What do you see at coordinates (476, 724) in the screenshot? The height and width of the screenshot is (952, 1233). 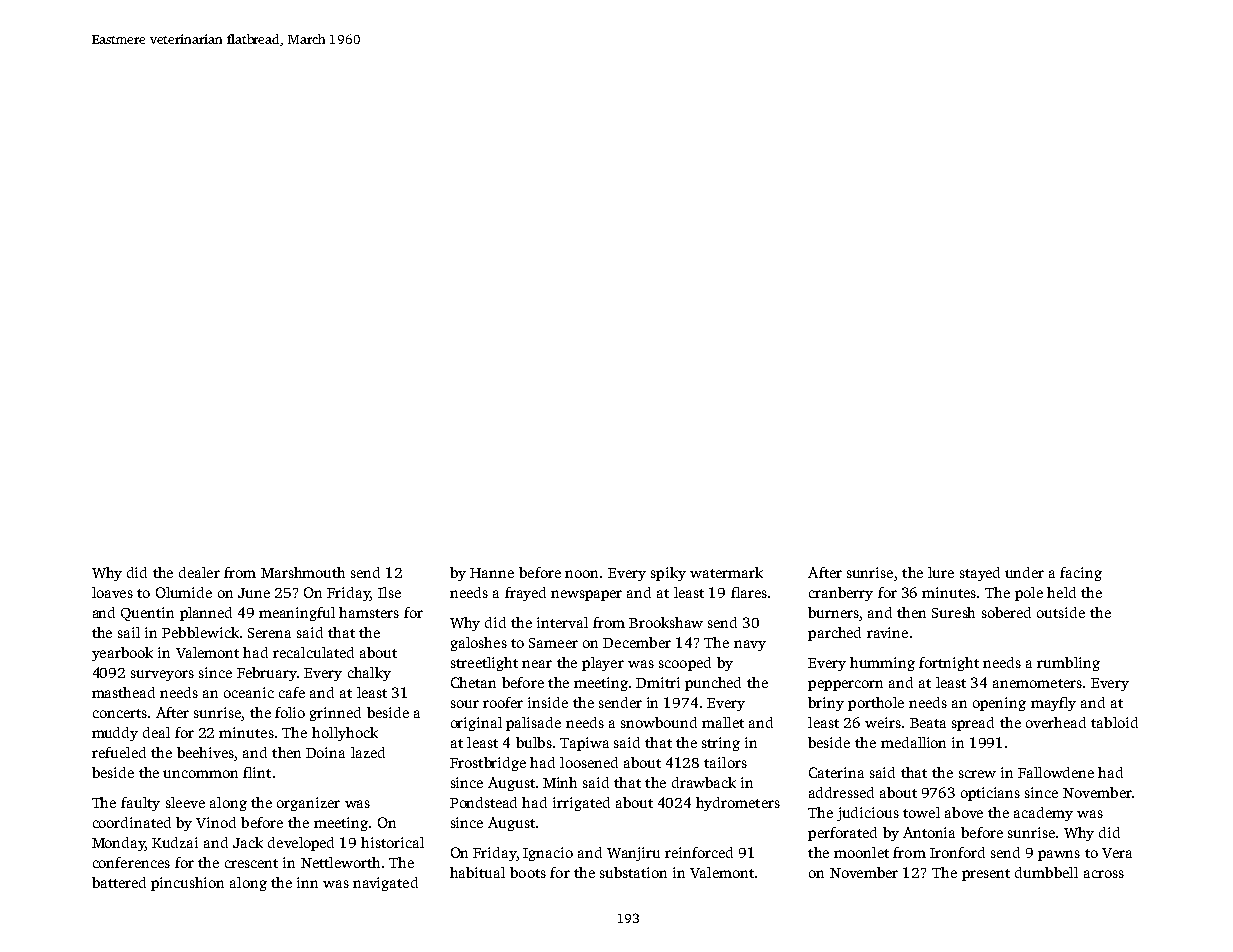 I see `original` at bounding box center [476, 724].
